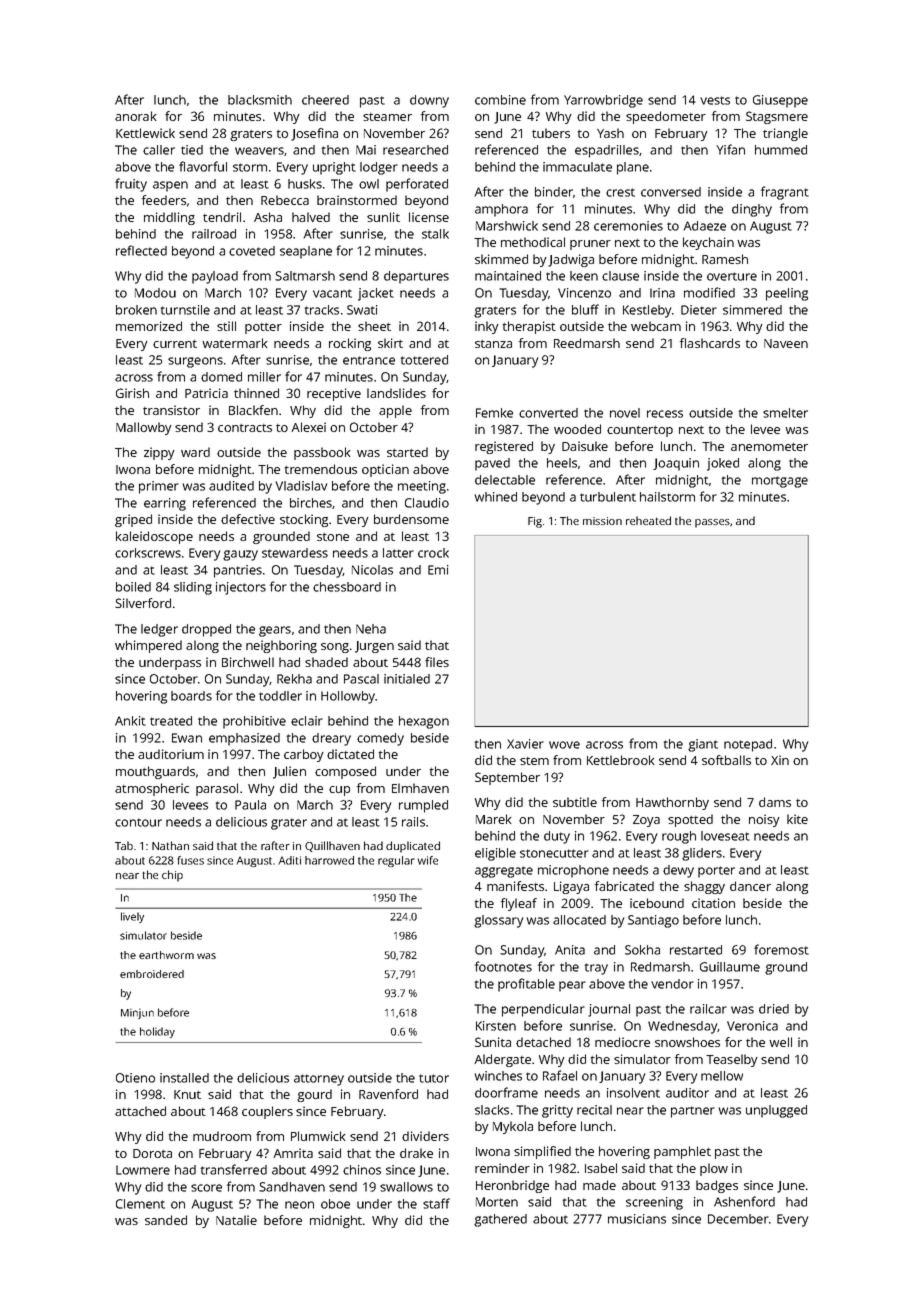 The width and height of the document is (924, 1308). Describe the element at coordinates (787, 294) in the document. I see `peeling` at that location.
